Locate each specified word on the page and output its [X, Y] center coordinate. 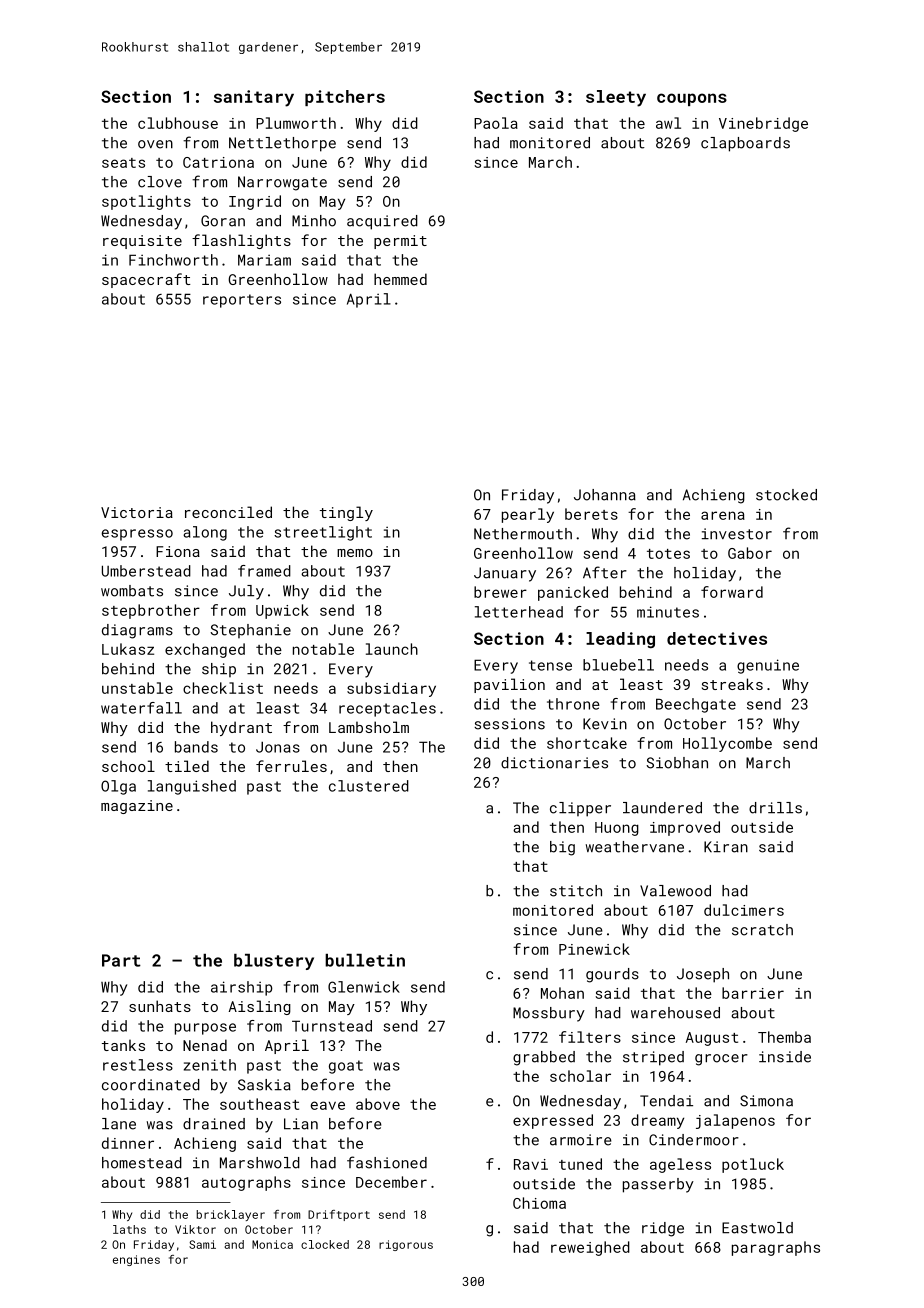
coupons [692, 99]
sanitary [254, 98]
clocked [325, 1244]
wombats [132, 591]
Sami [202, 1244]
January [505, 574]
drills [775, 808]
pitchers [345, 98]
